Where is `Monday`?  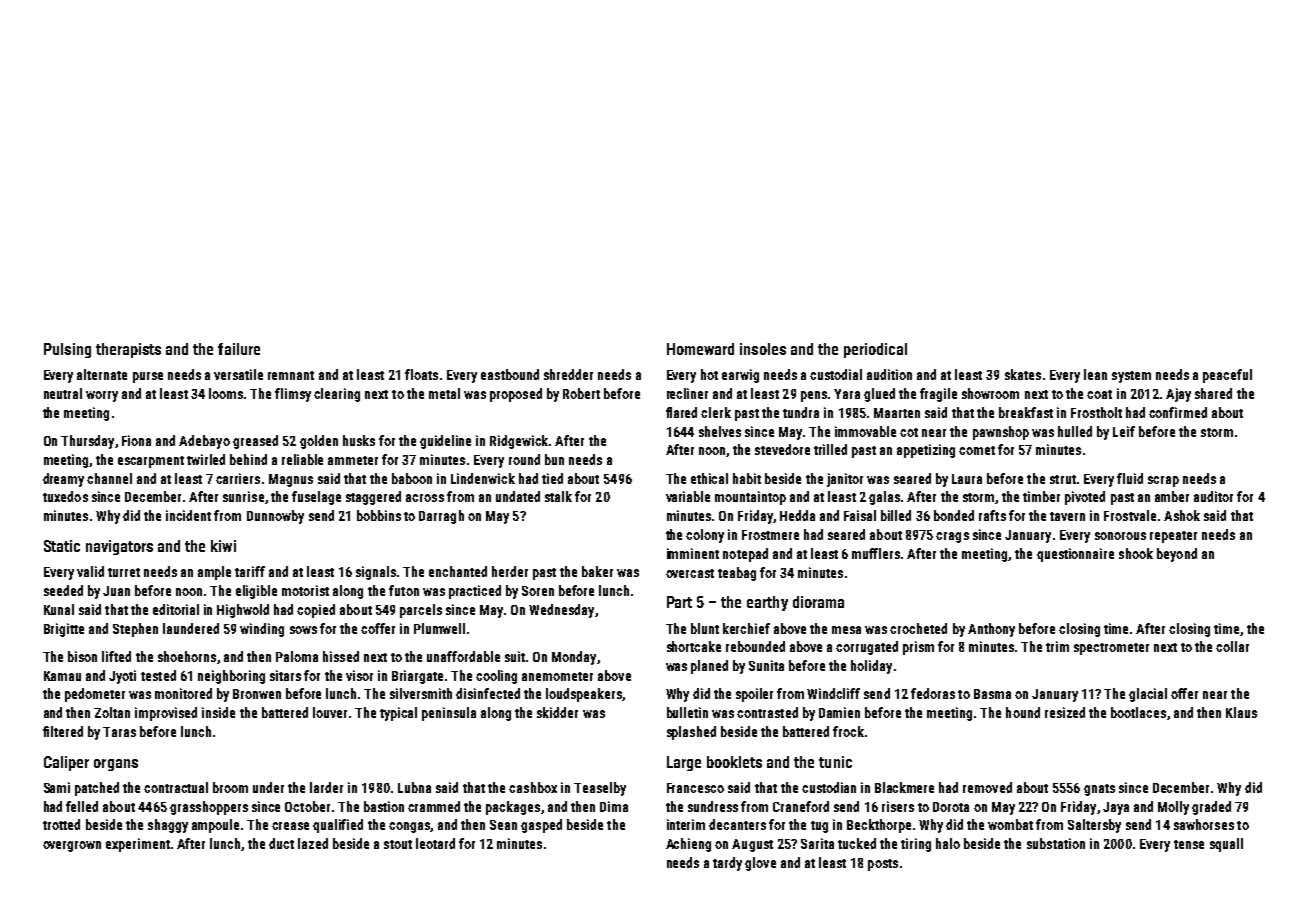 Monday is located at coordinates (574, 658).
